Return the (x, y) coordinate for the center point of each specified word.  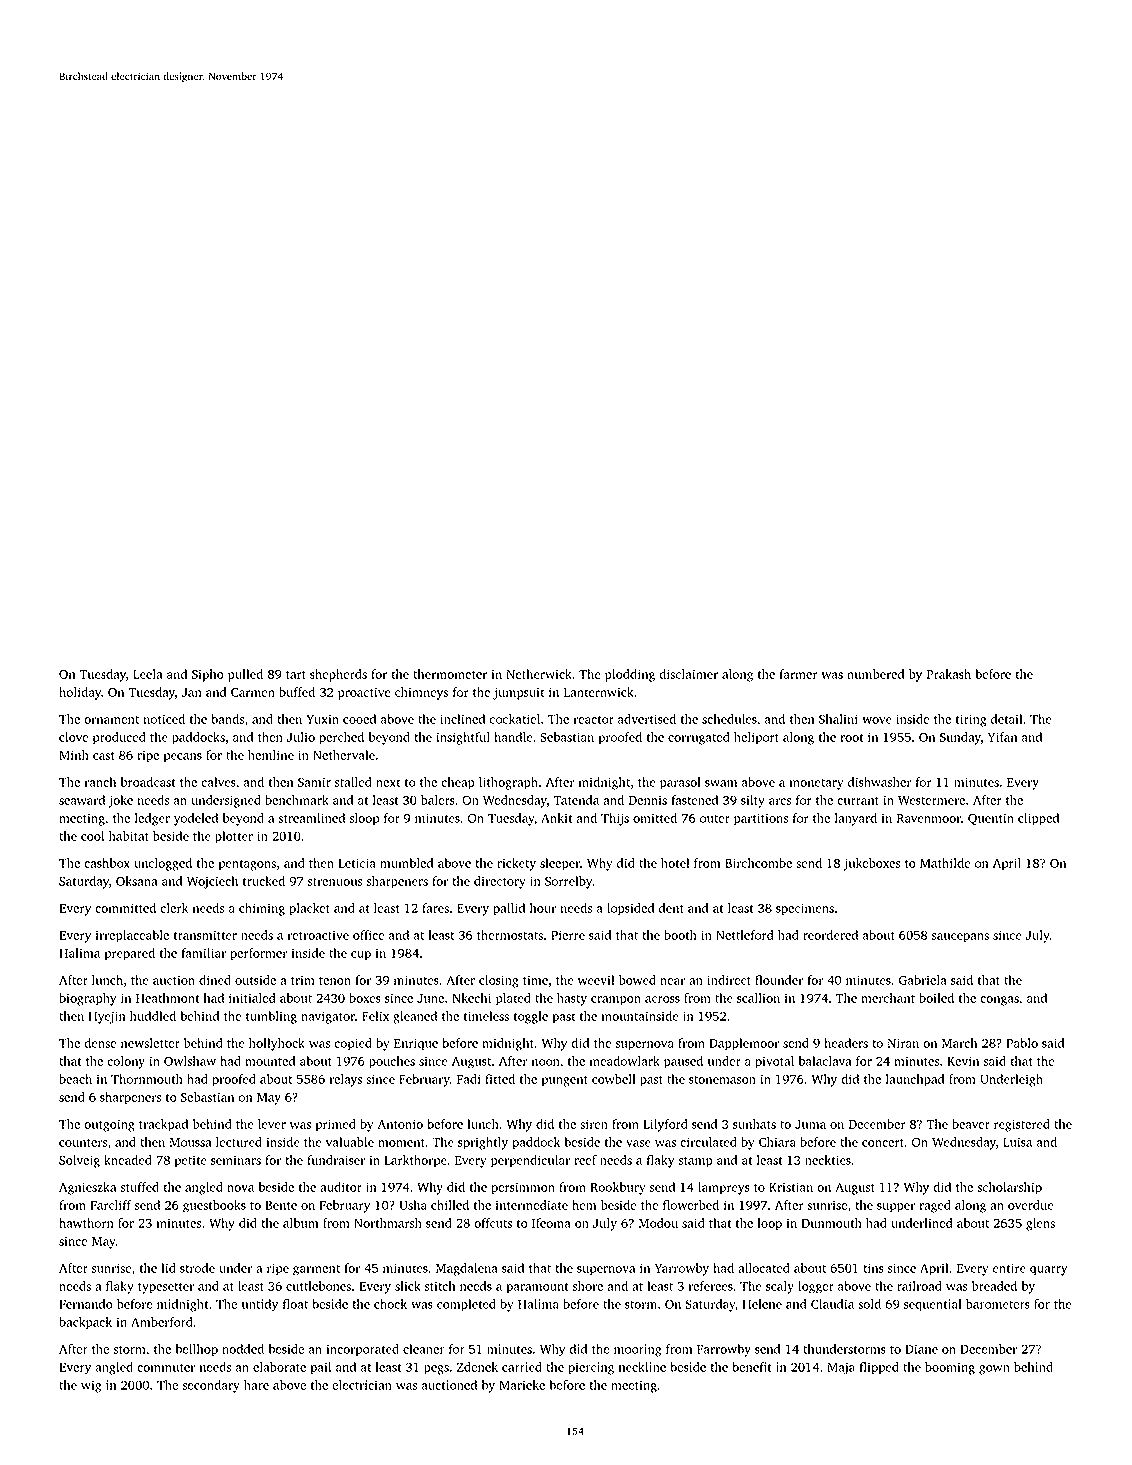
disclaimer (688, 674)
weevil (596, 980)
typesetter (166, 1288)
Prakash (949, 674)
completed (466, 1305)
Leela (147, 674)
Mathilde (945, 863)
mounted (270, 1061)
